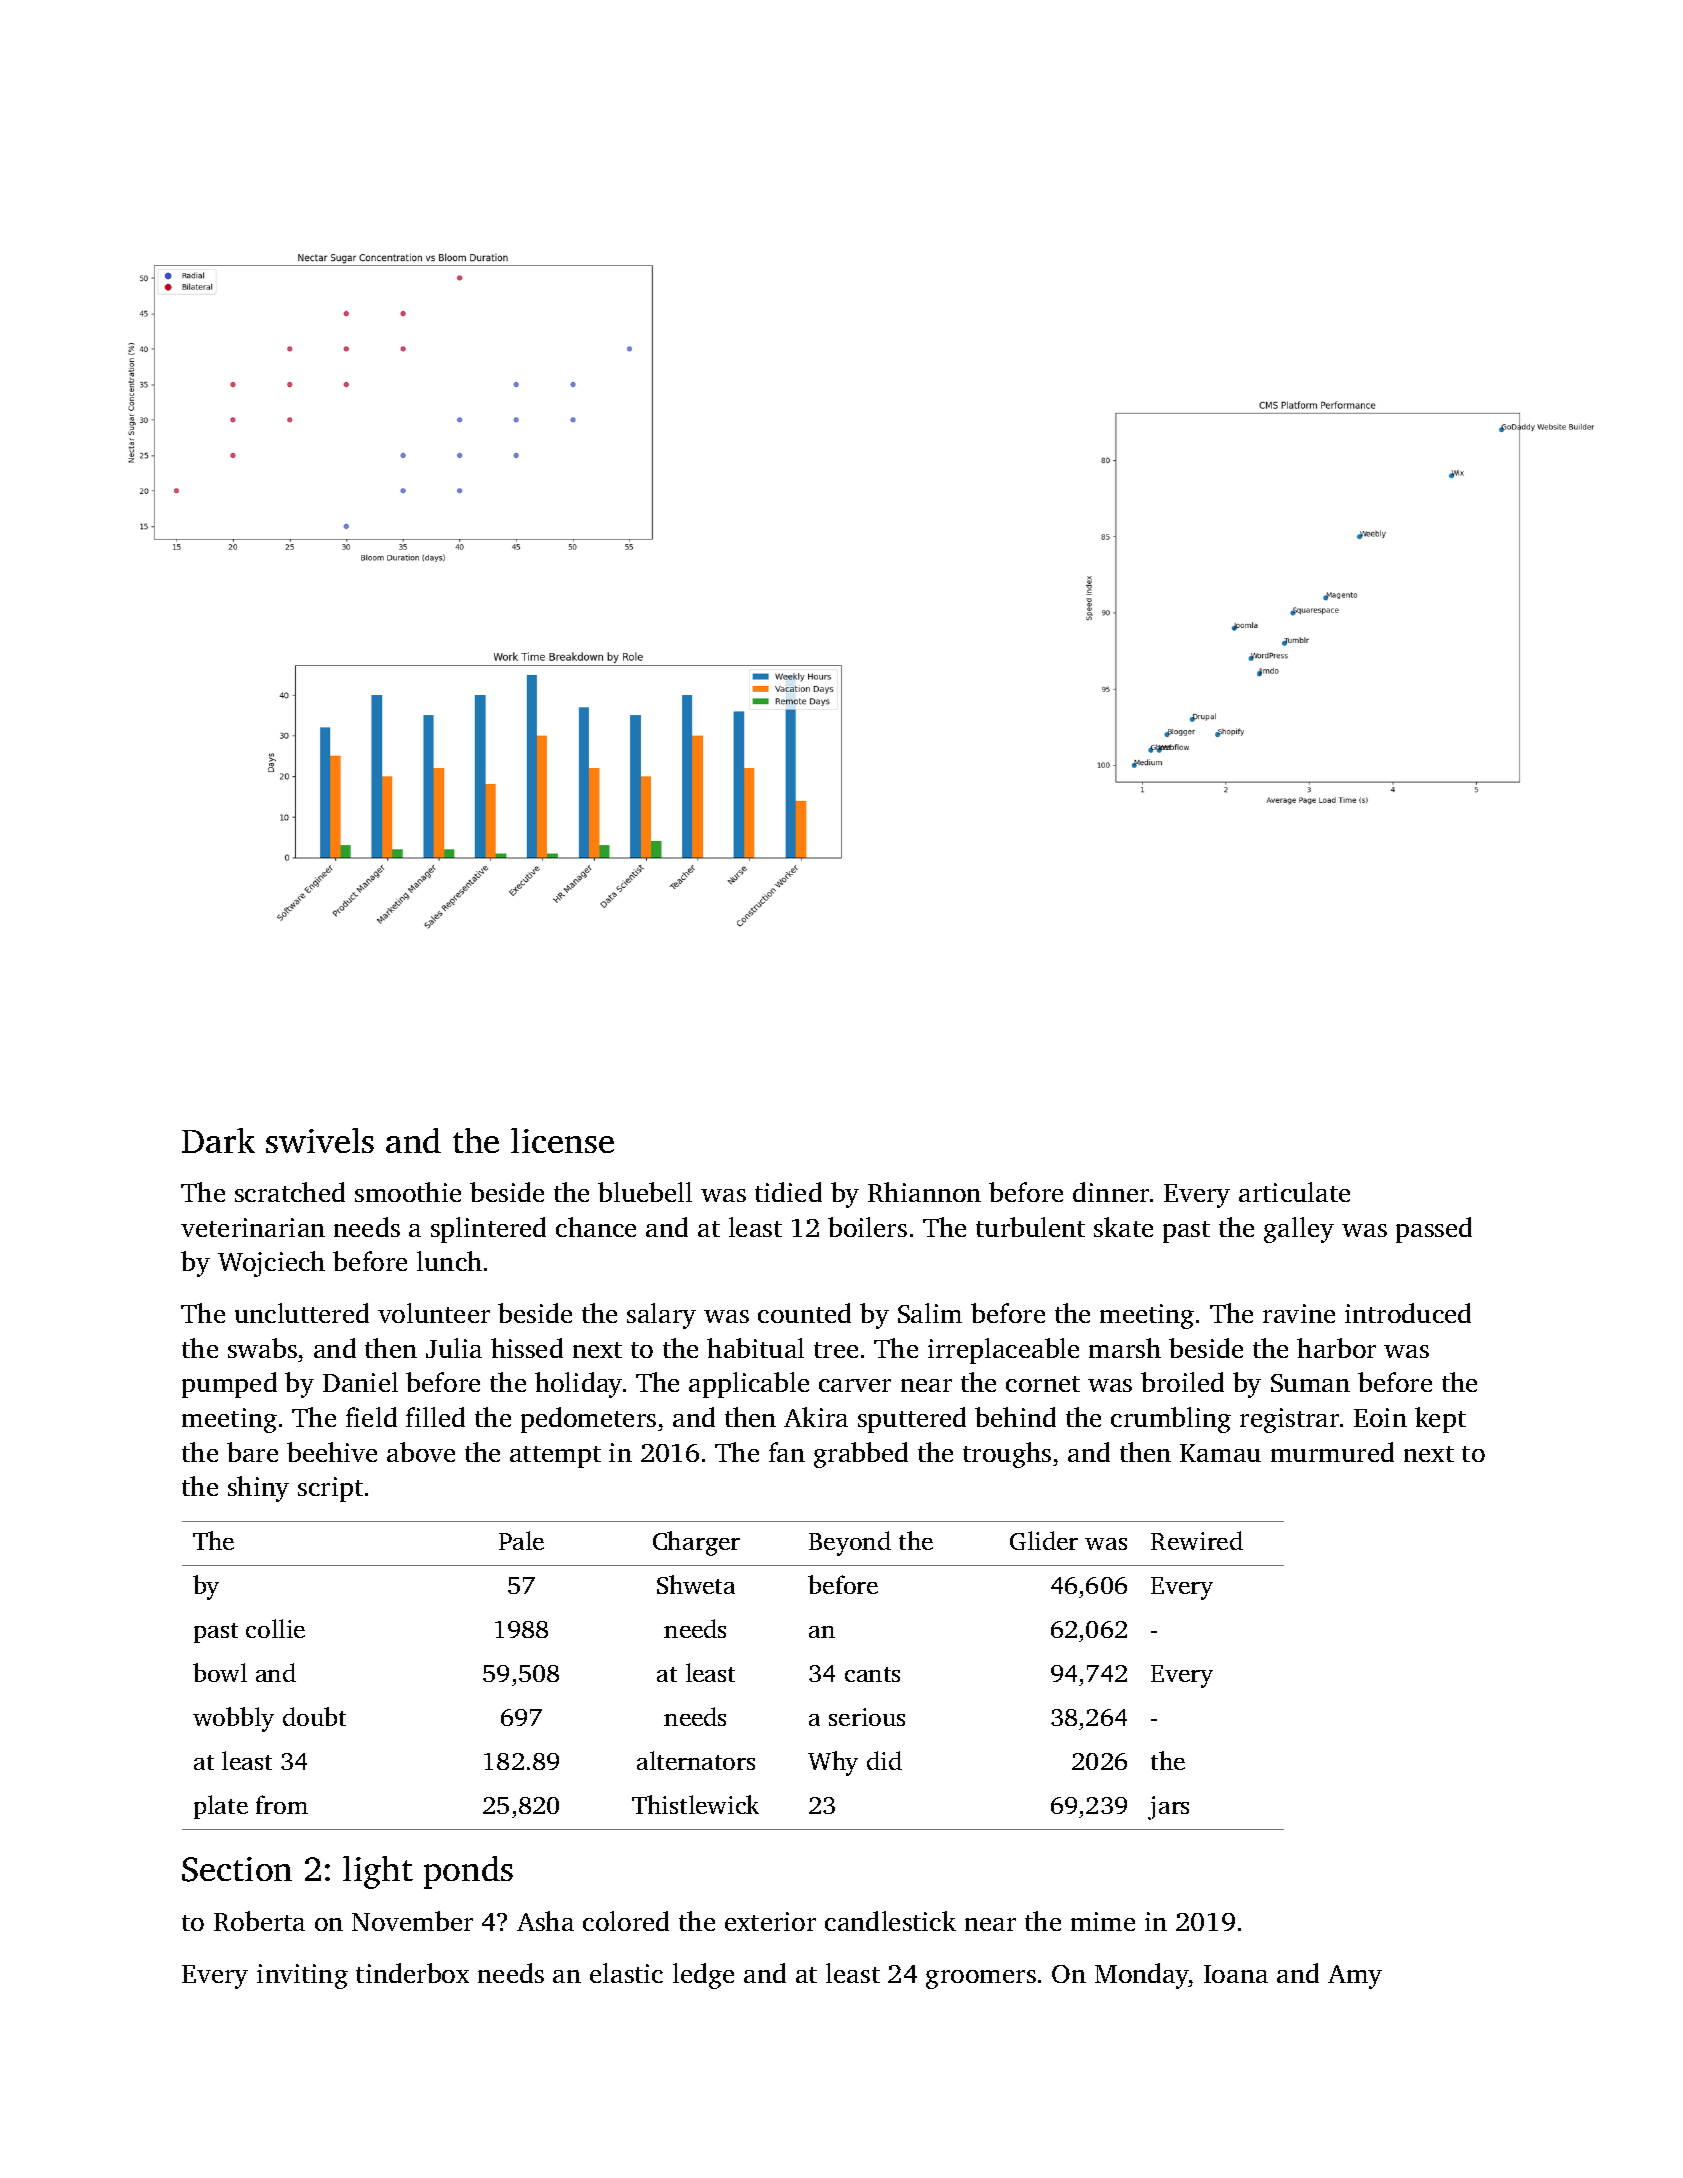  I want to click on inviting, so click(302, 1976).
